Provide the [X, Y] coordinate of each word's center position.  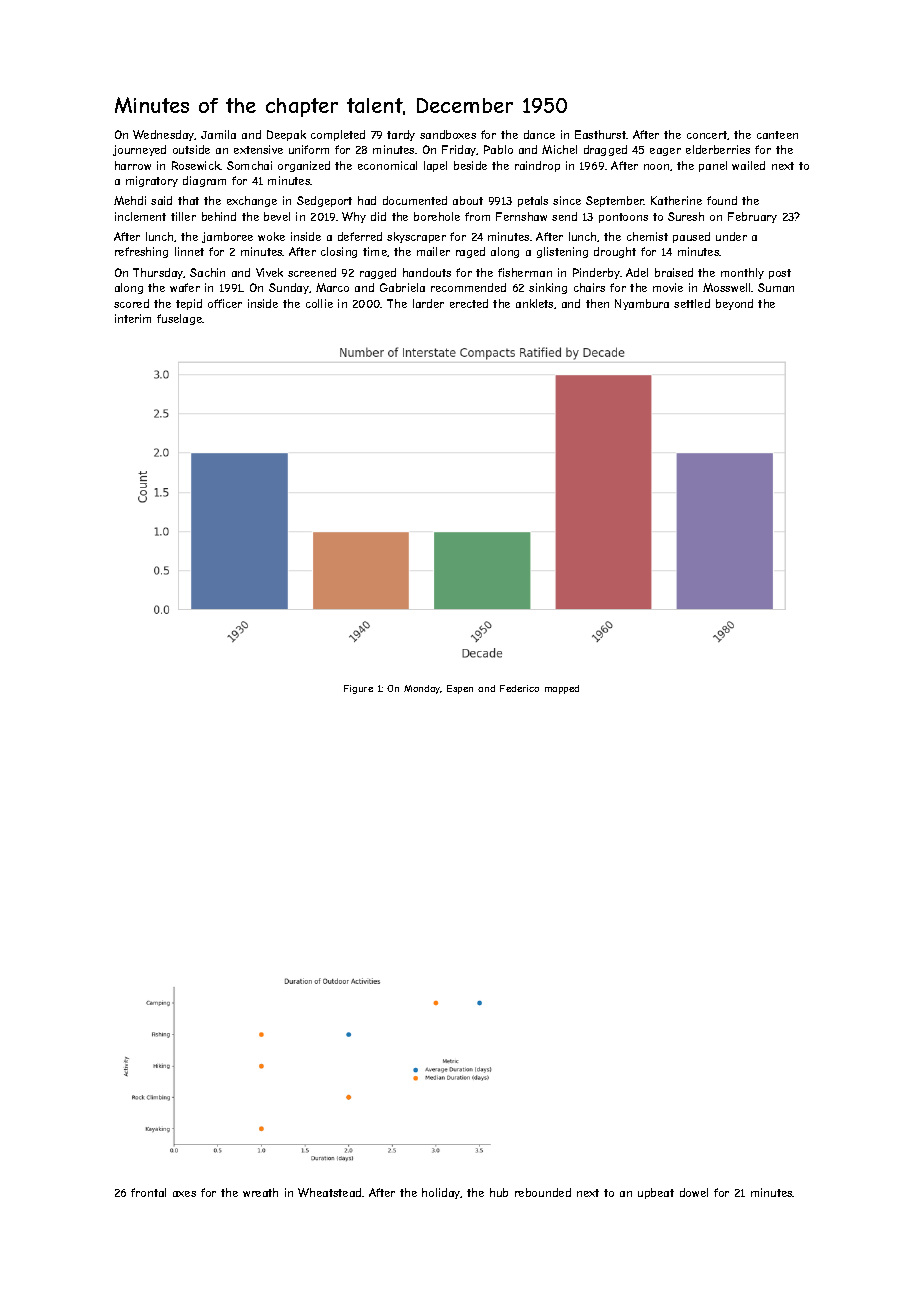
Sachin [207, 272]
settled [692, 303]
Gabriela [402, 287]
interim [133, 318]
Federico [519, 688]
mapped [562, 689]
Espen [460, 689]
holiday [441, 1193]
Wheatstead [329, 1192]
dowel [694, 1192]
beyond [734, 304]
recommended [468, 287]
